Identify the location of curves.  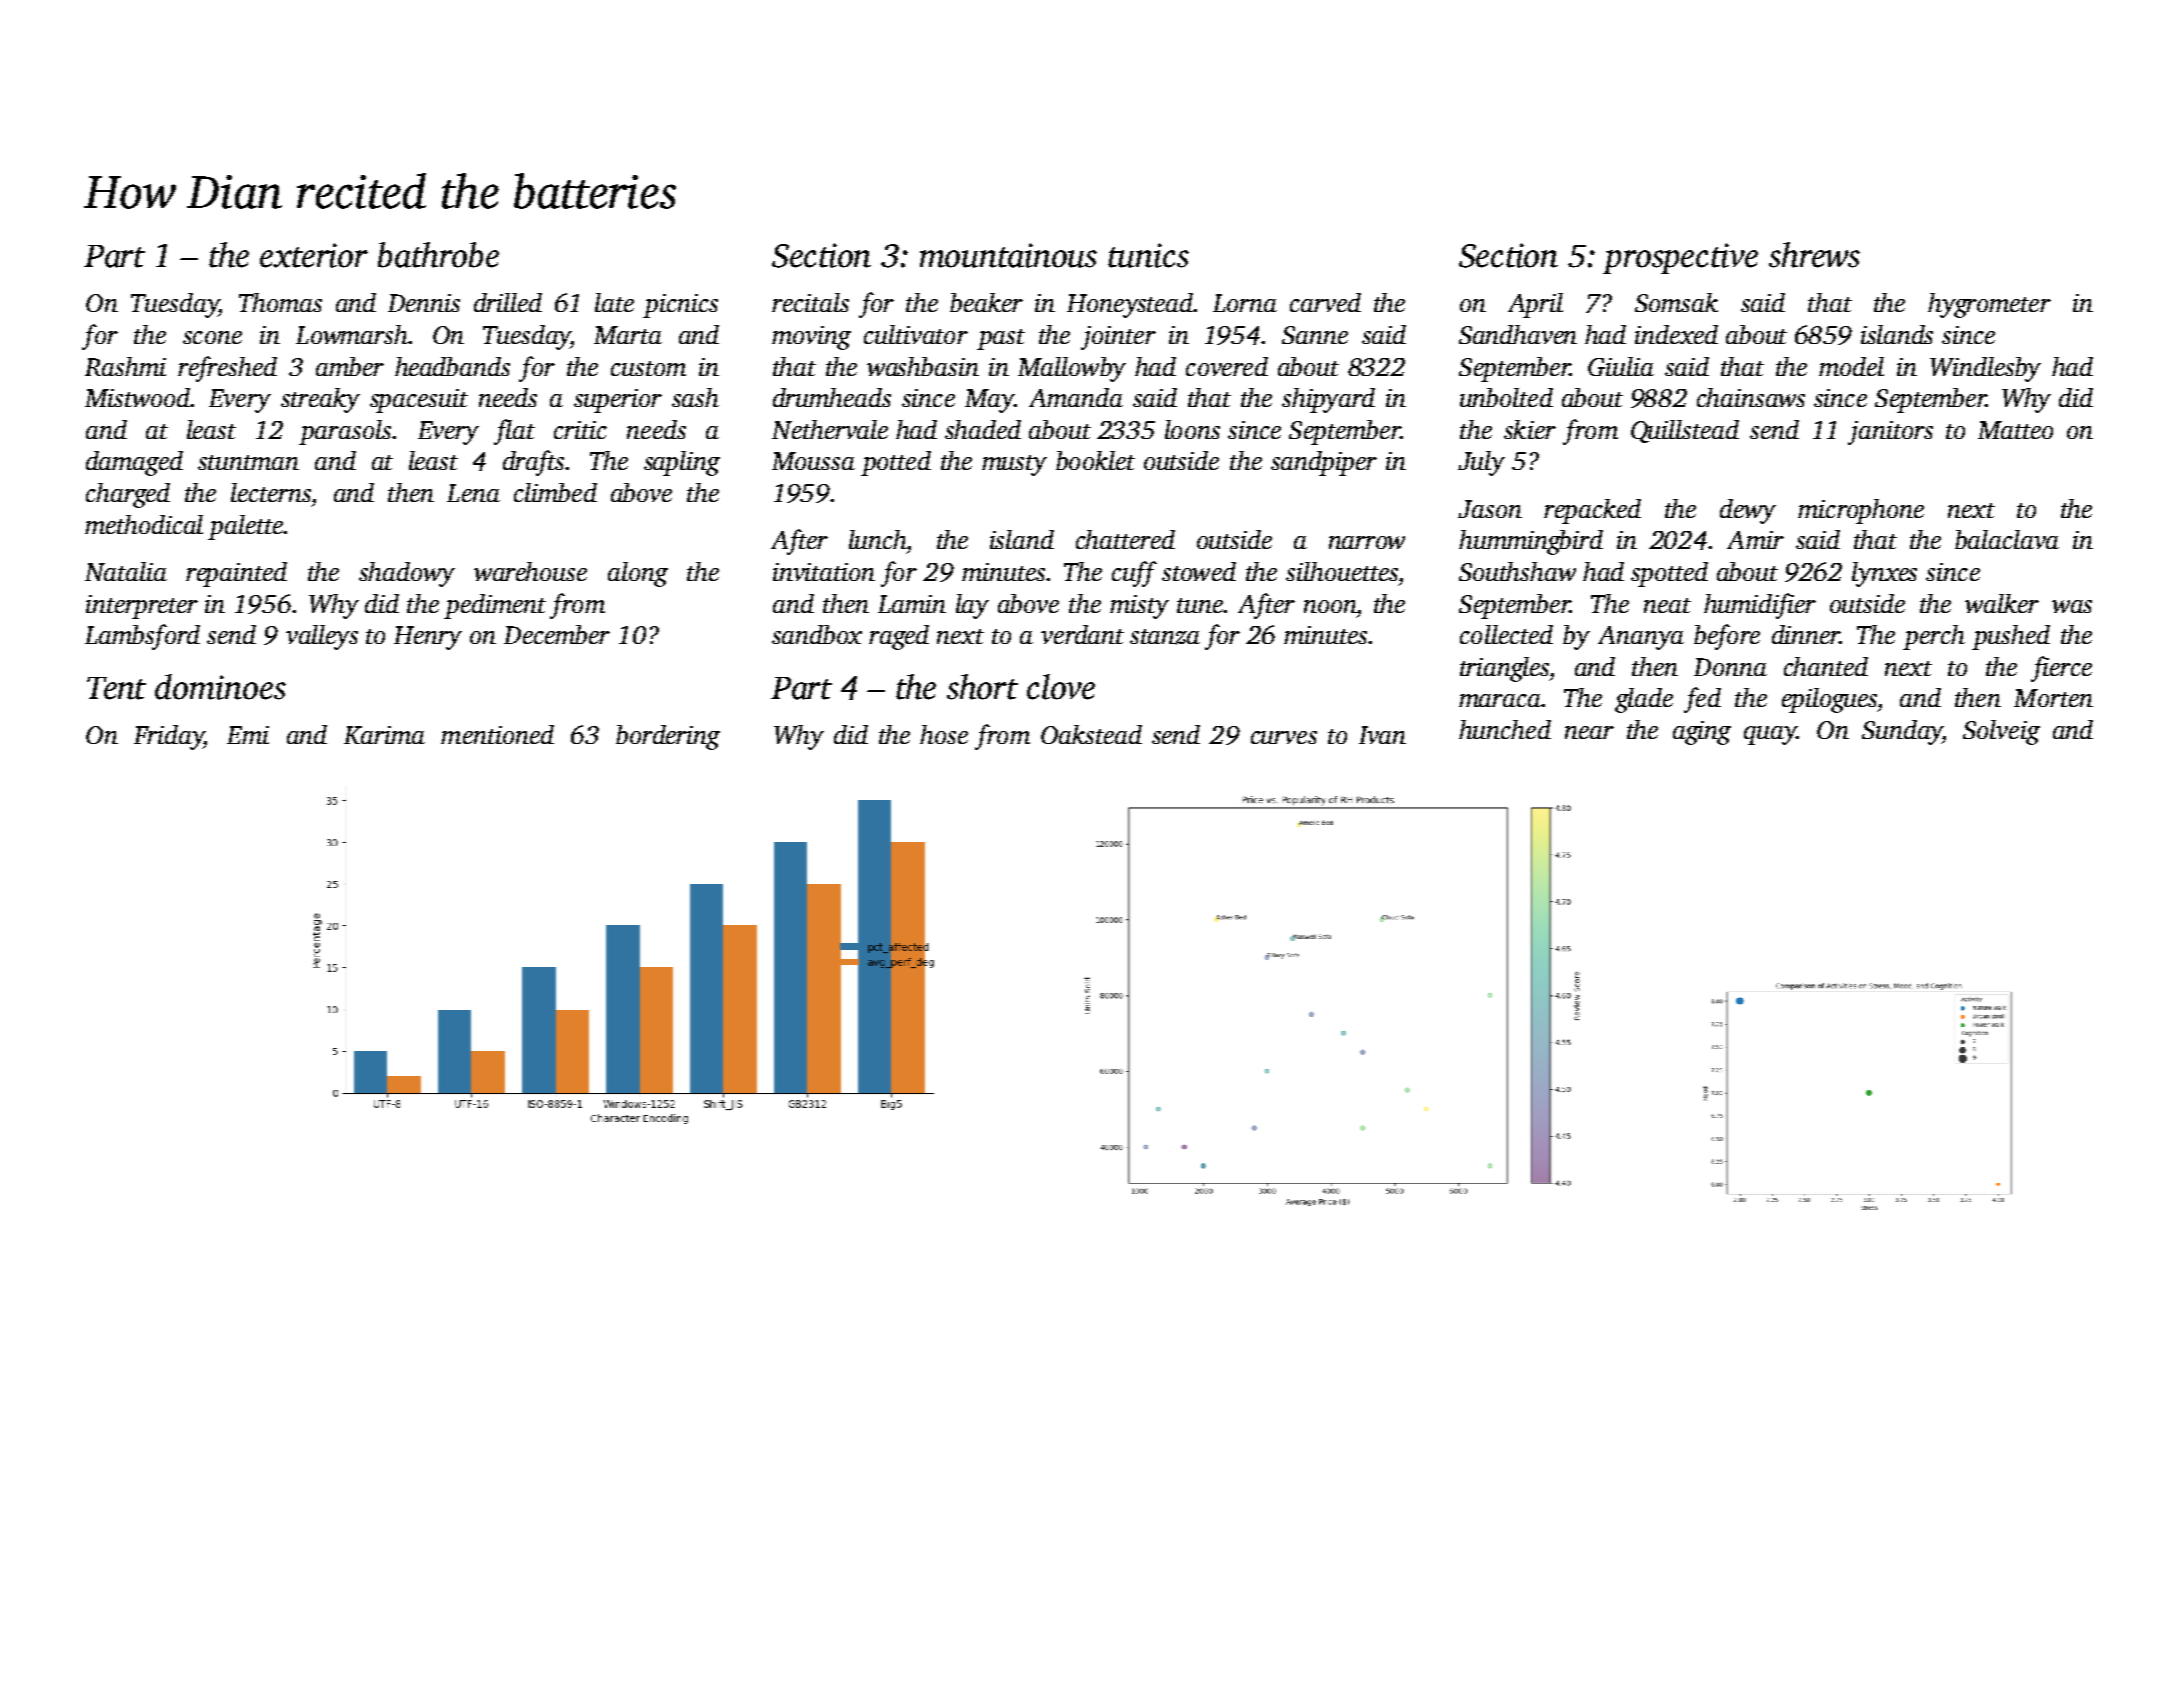
(1284, 737).
